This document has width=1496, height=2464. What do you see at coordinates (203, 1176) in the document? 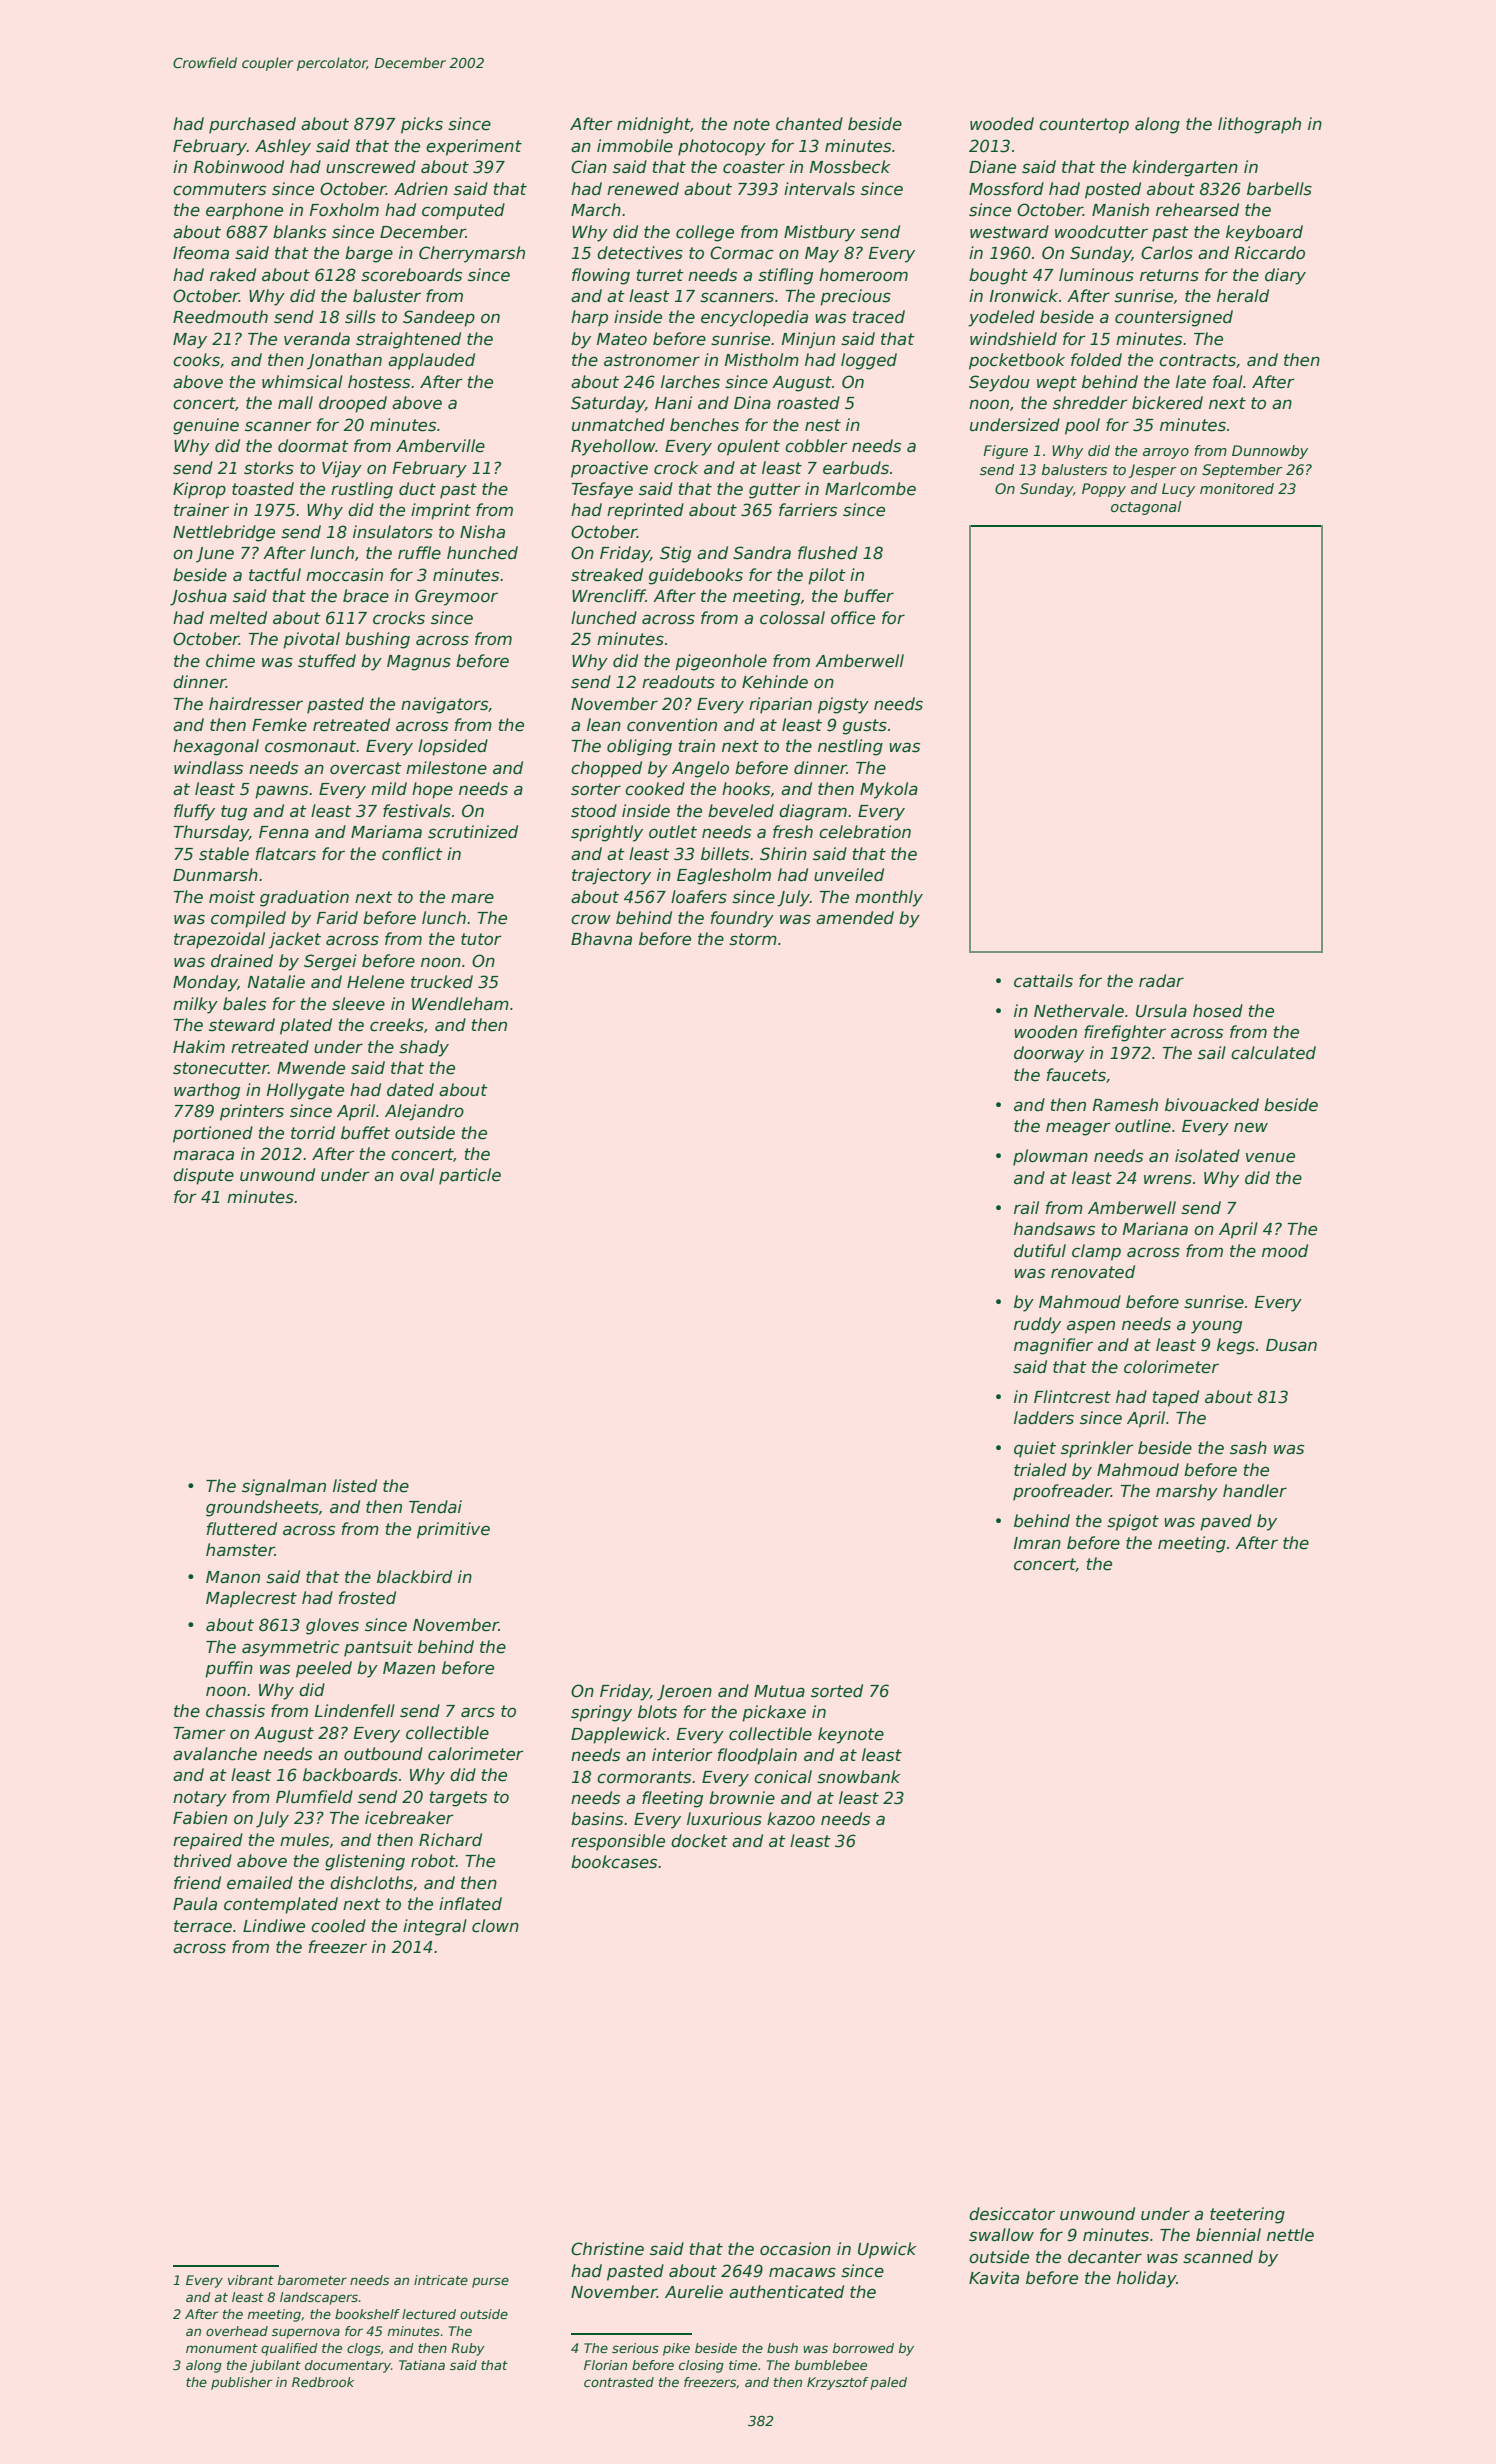
I see `dispute` at bounding box center [203, 1176].
